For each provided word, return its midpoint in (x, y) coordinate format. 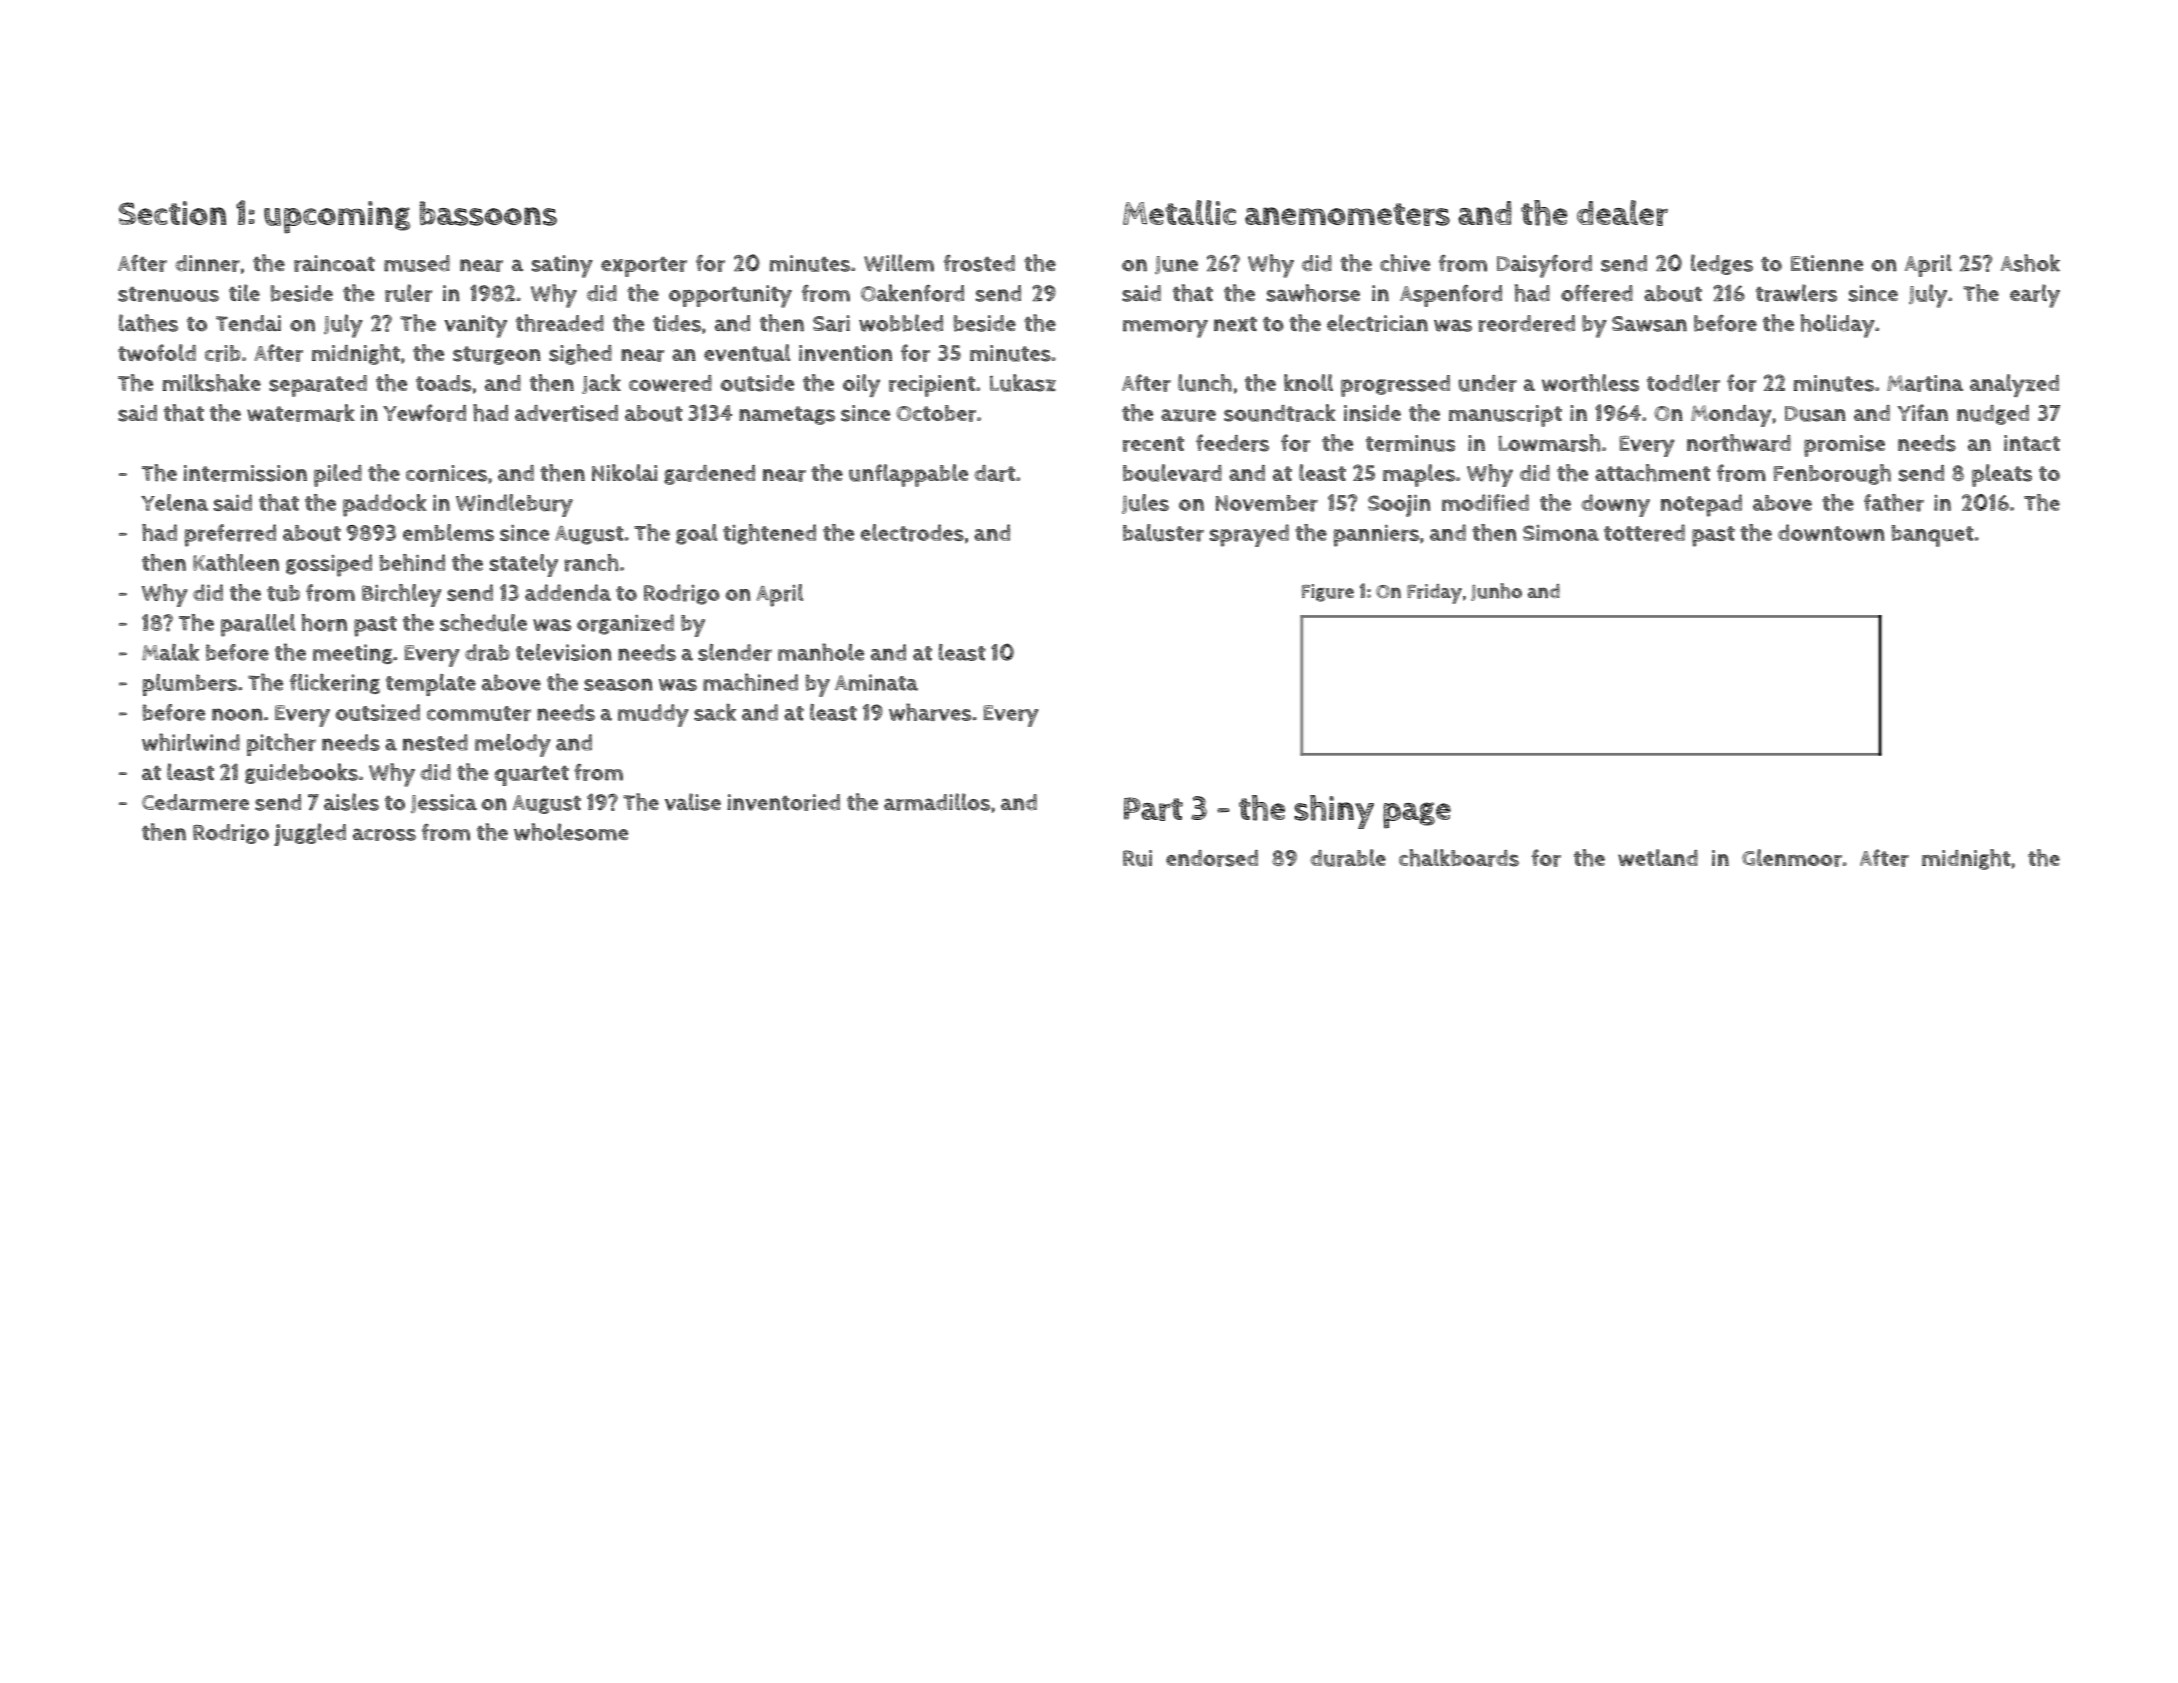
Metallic (1179, 212)
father (1894, 503)
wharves (930, 712)
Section (172, 213)
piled (338, 475)
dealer (1622, 213)
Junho (1496, 592)
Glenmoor (1792, 858)
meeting (353, 654)
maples (1419, 475)
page (1417, 815)
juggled (310, 834)
